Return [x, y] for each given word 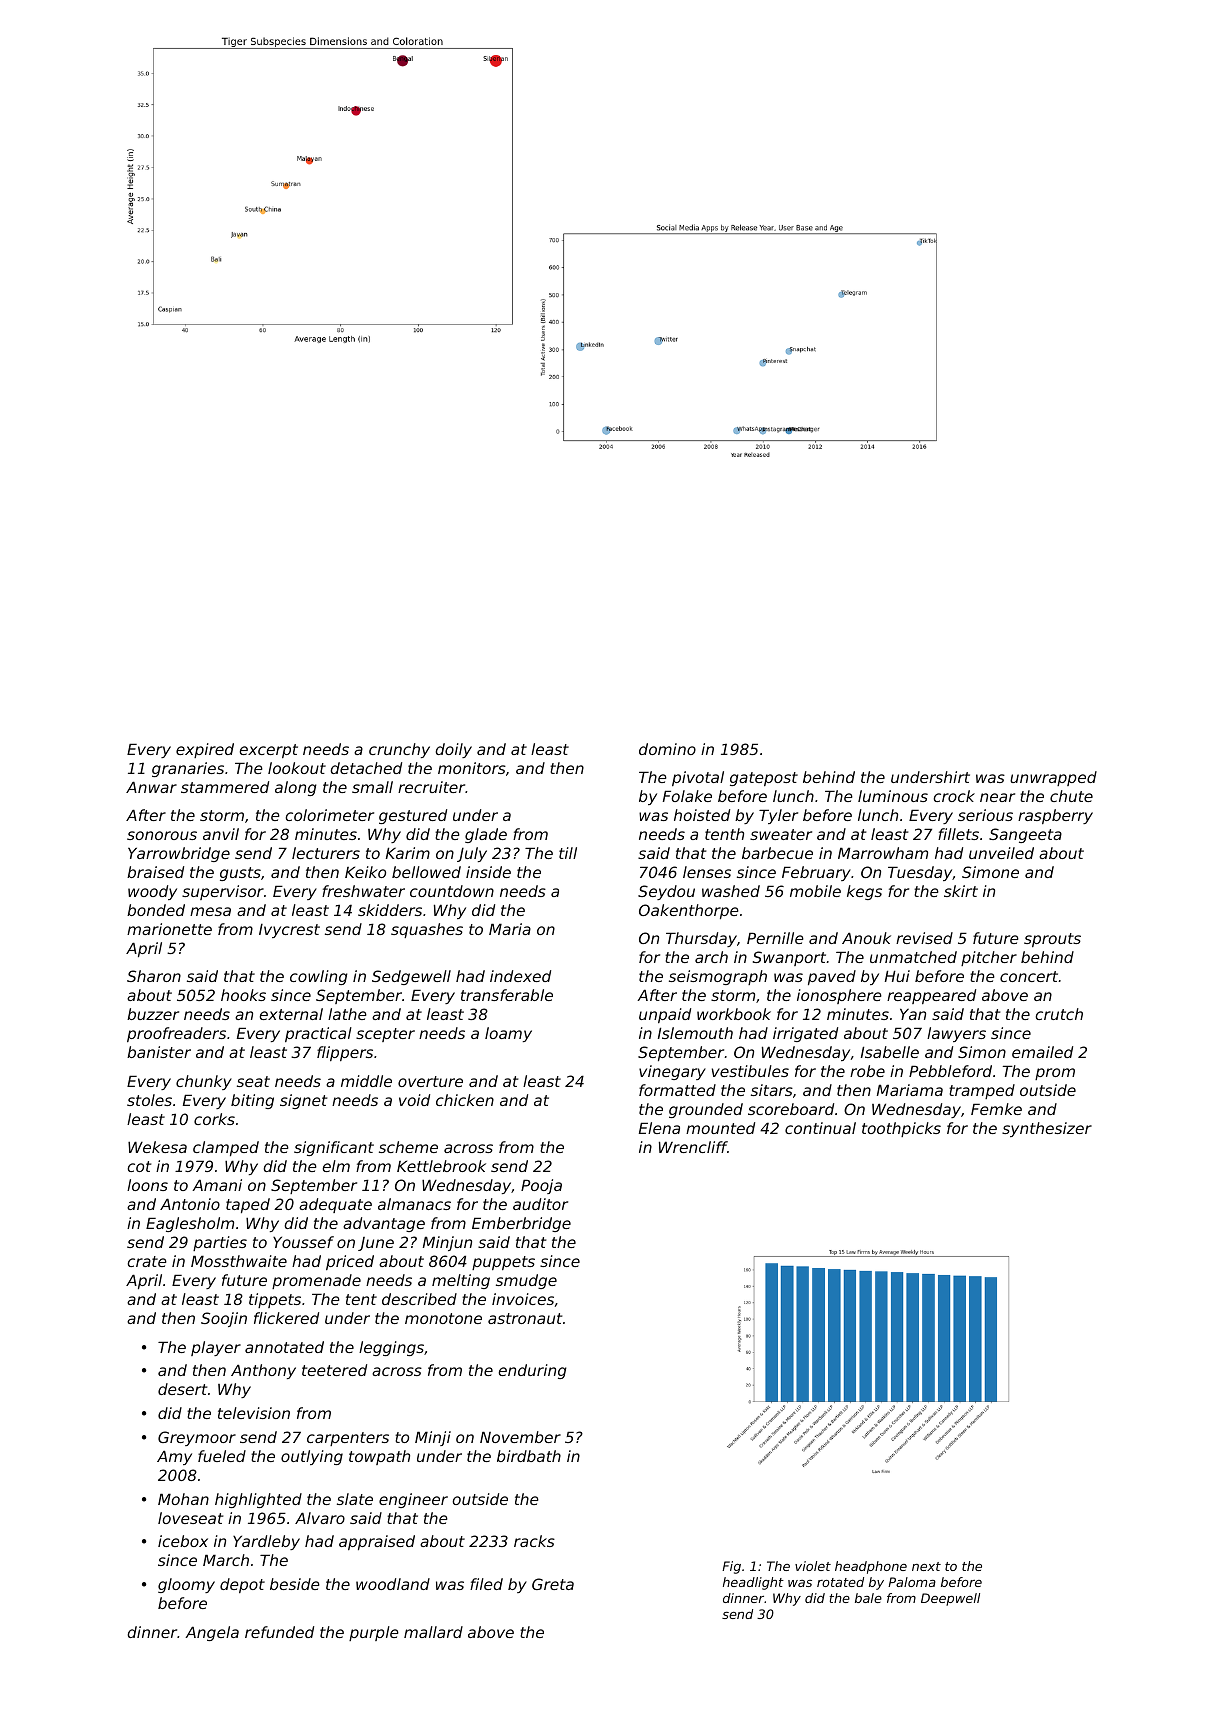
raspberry [1055, 816]
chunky [204, 1082]
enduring [532, 1371]
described [419, 1299]
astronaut [525, 1318]
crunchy [399, 750]
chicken [465, 1100]
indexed [520, 976]
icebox [183, 1541]
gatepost [764, 779]
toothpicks [901, 1129]
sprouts [1052, 940]
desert [182, 1389]
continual [820, 1128]
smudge [526, 1281]
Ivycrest [289, 931]
